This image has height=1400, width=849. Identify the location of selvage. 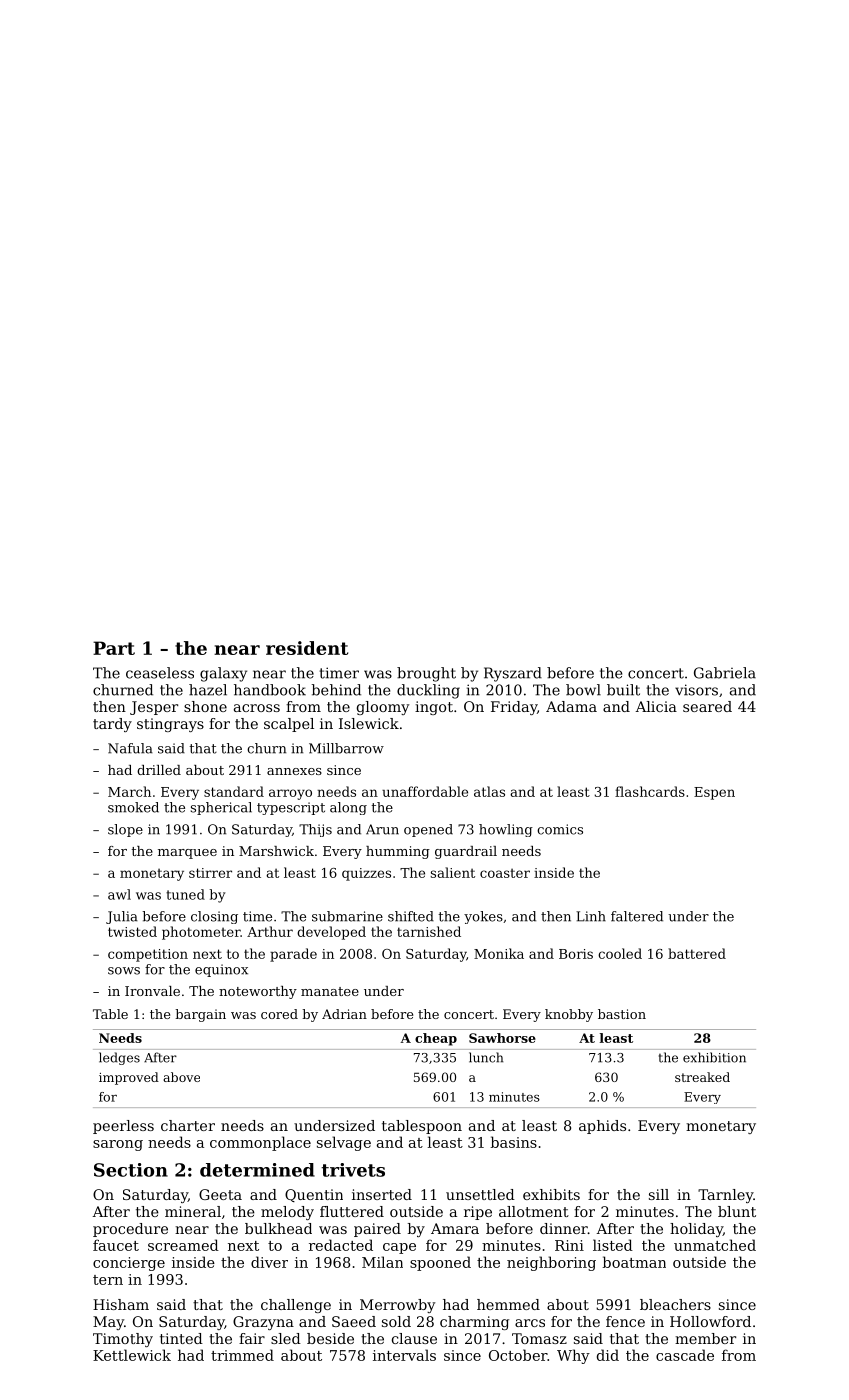
(344, 1143).
